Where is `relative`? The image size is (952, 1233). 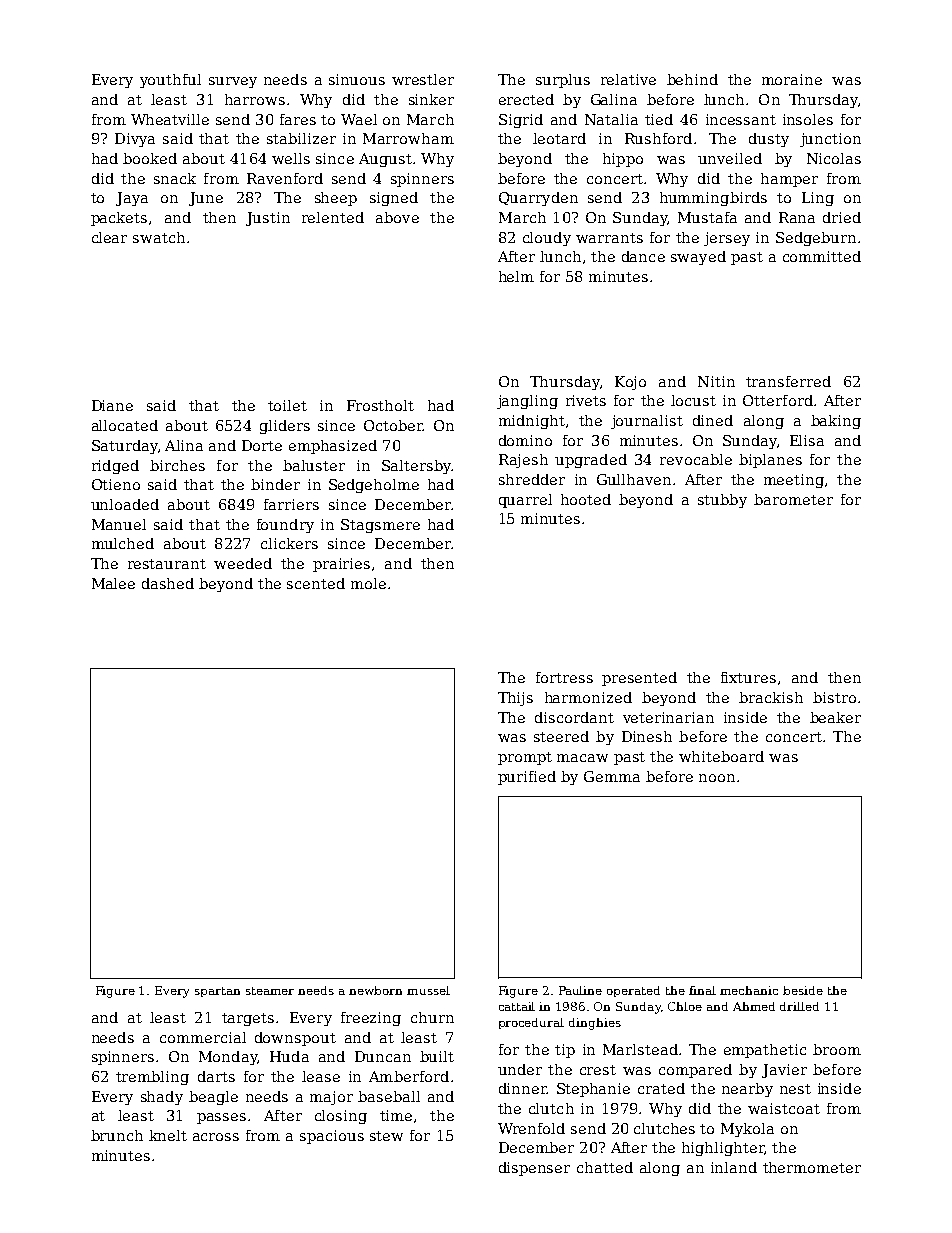
relative is located at coordinates (628, 79).
